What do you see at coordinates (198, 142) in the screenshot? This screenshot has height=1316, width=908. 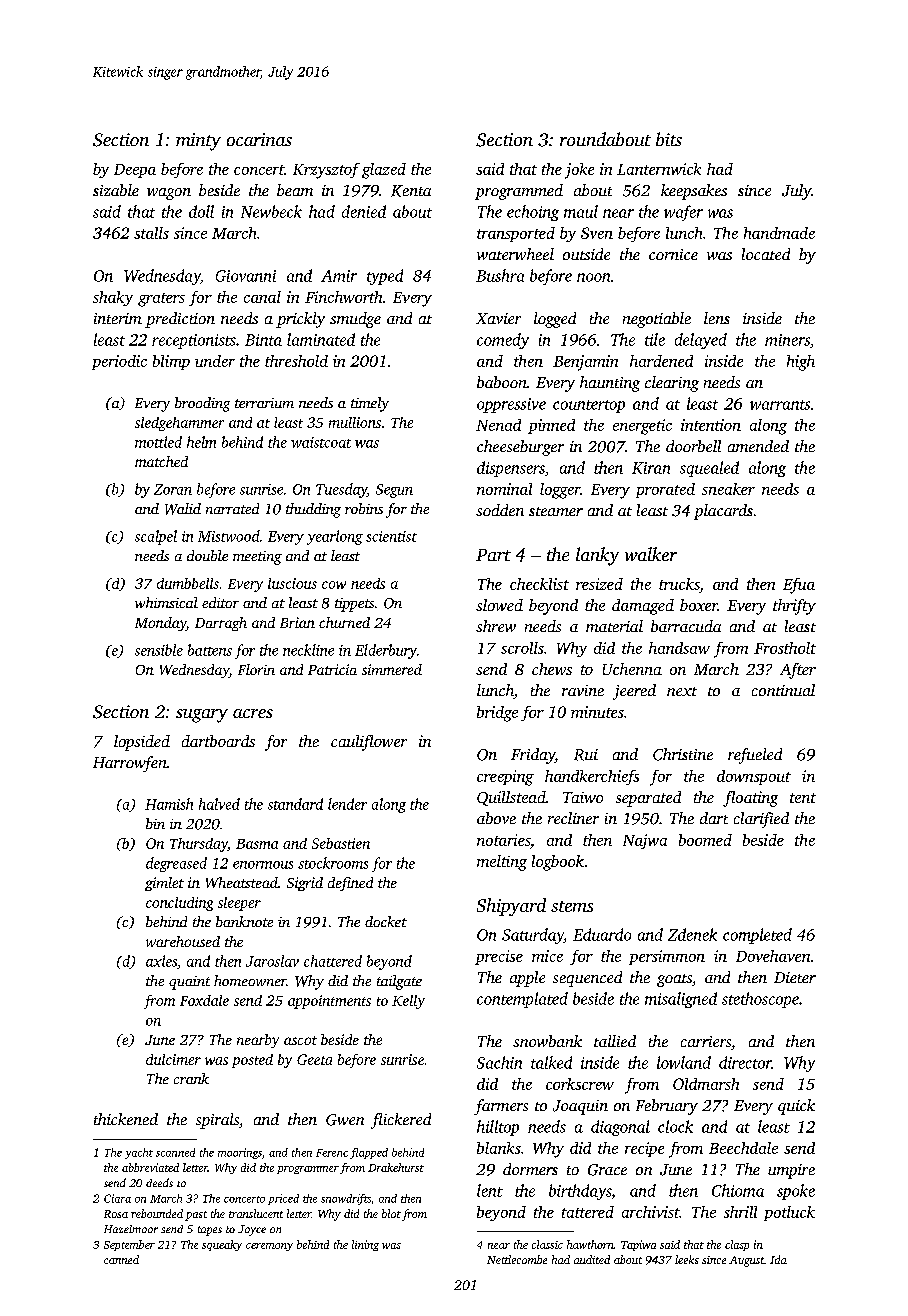 I see `minty` at bounding box center [198, 142].
